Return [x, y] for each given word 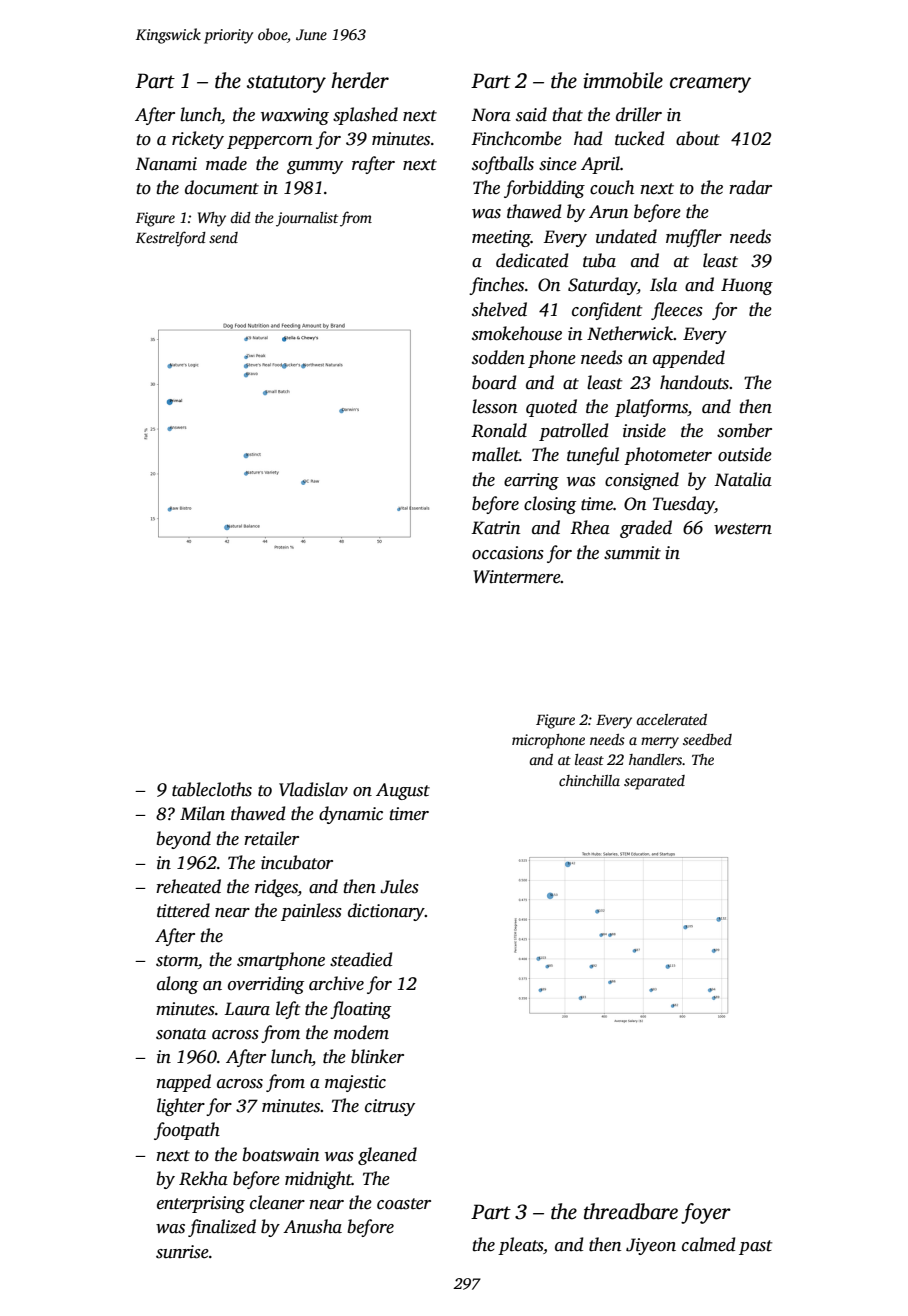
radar [750, 187]
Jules [399, 886]
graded [646, 529]
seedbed [707, 739]
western [743, 529]
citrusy [390, 1107]
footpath [187, 1131]
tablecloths [212, 789]
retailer [271, 838]
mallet [496, 454]
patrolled [573, 432]
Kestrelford [171, 239]
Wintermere [517, 577]
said [531, 114]
